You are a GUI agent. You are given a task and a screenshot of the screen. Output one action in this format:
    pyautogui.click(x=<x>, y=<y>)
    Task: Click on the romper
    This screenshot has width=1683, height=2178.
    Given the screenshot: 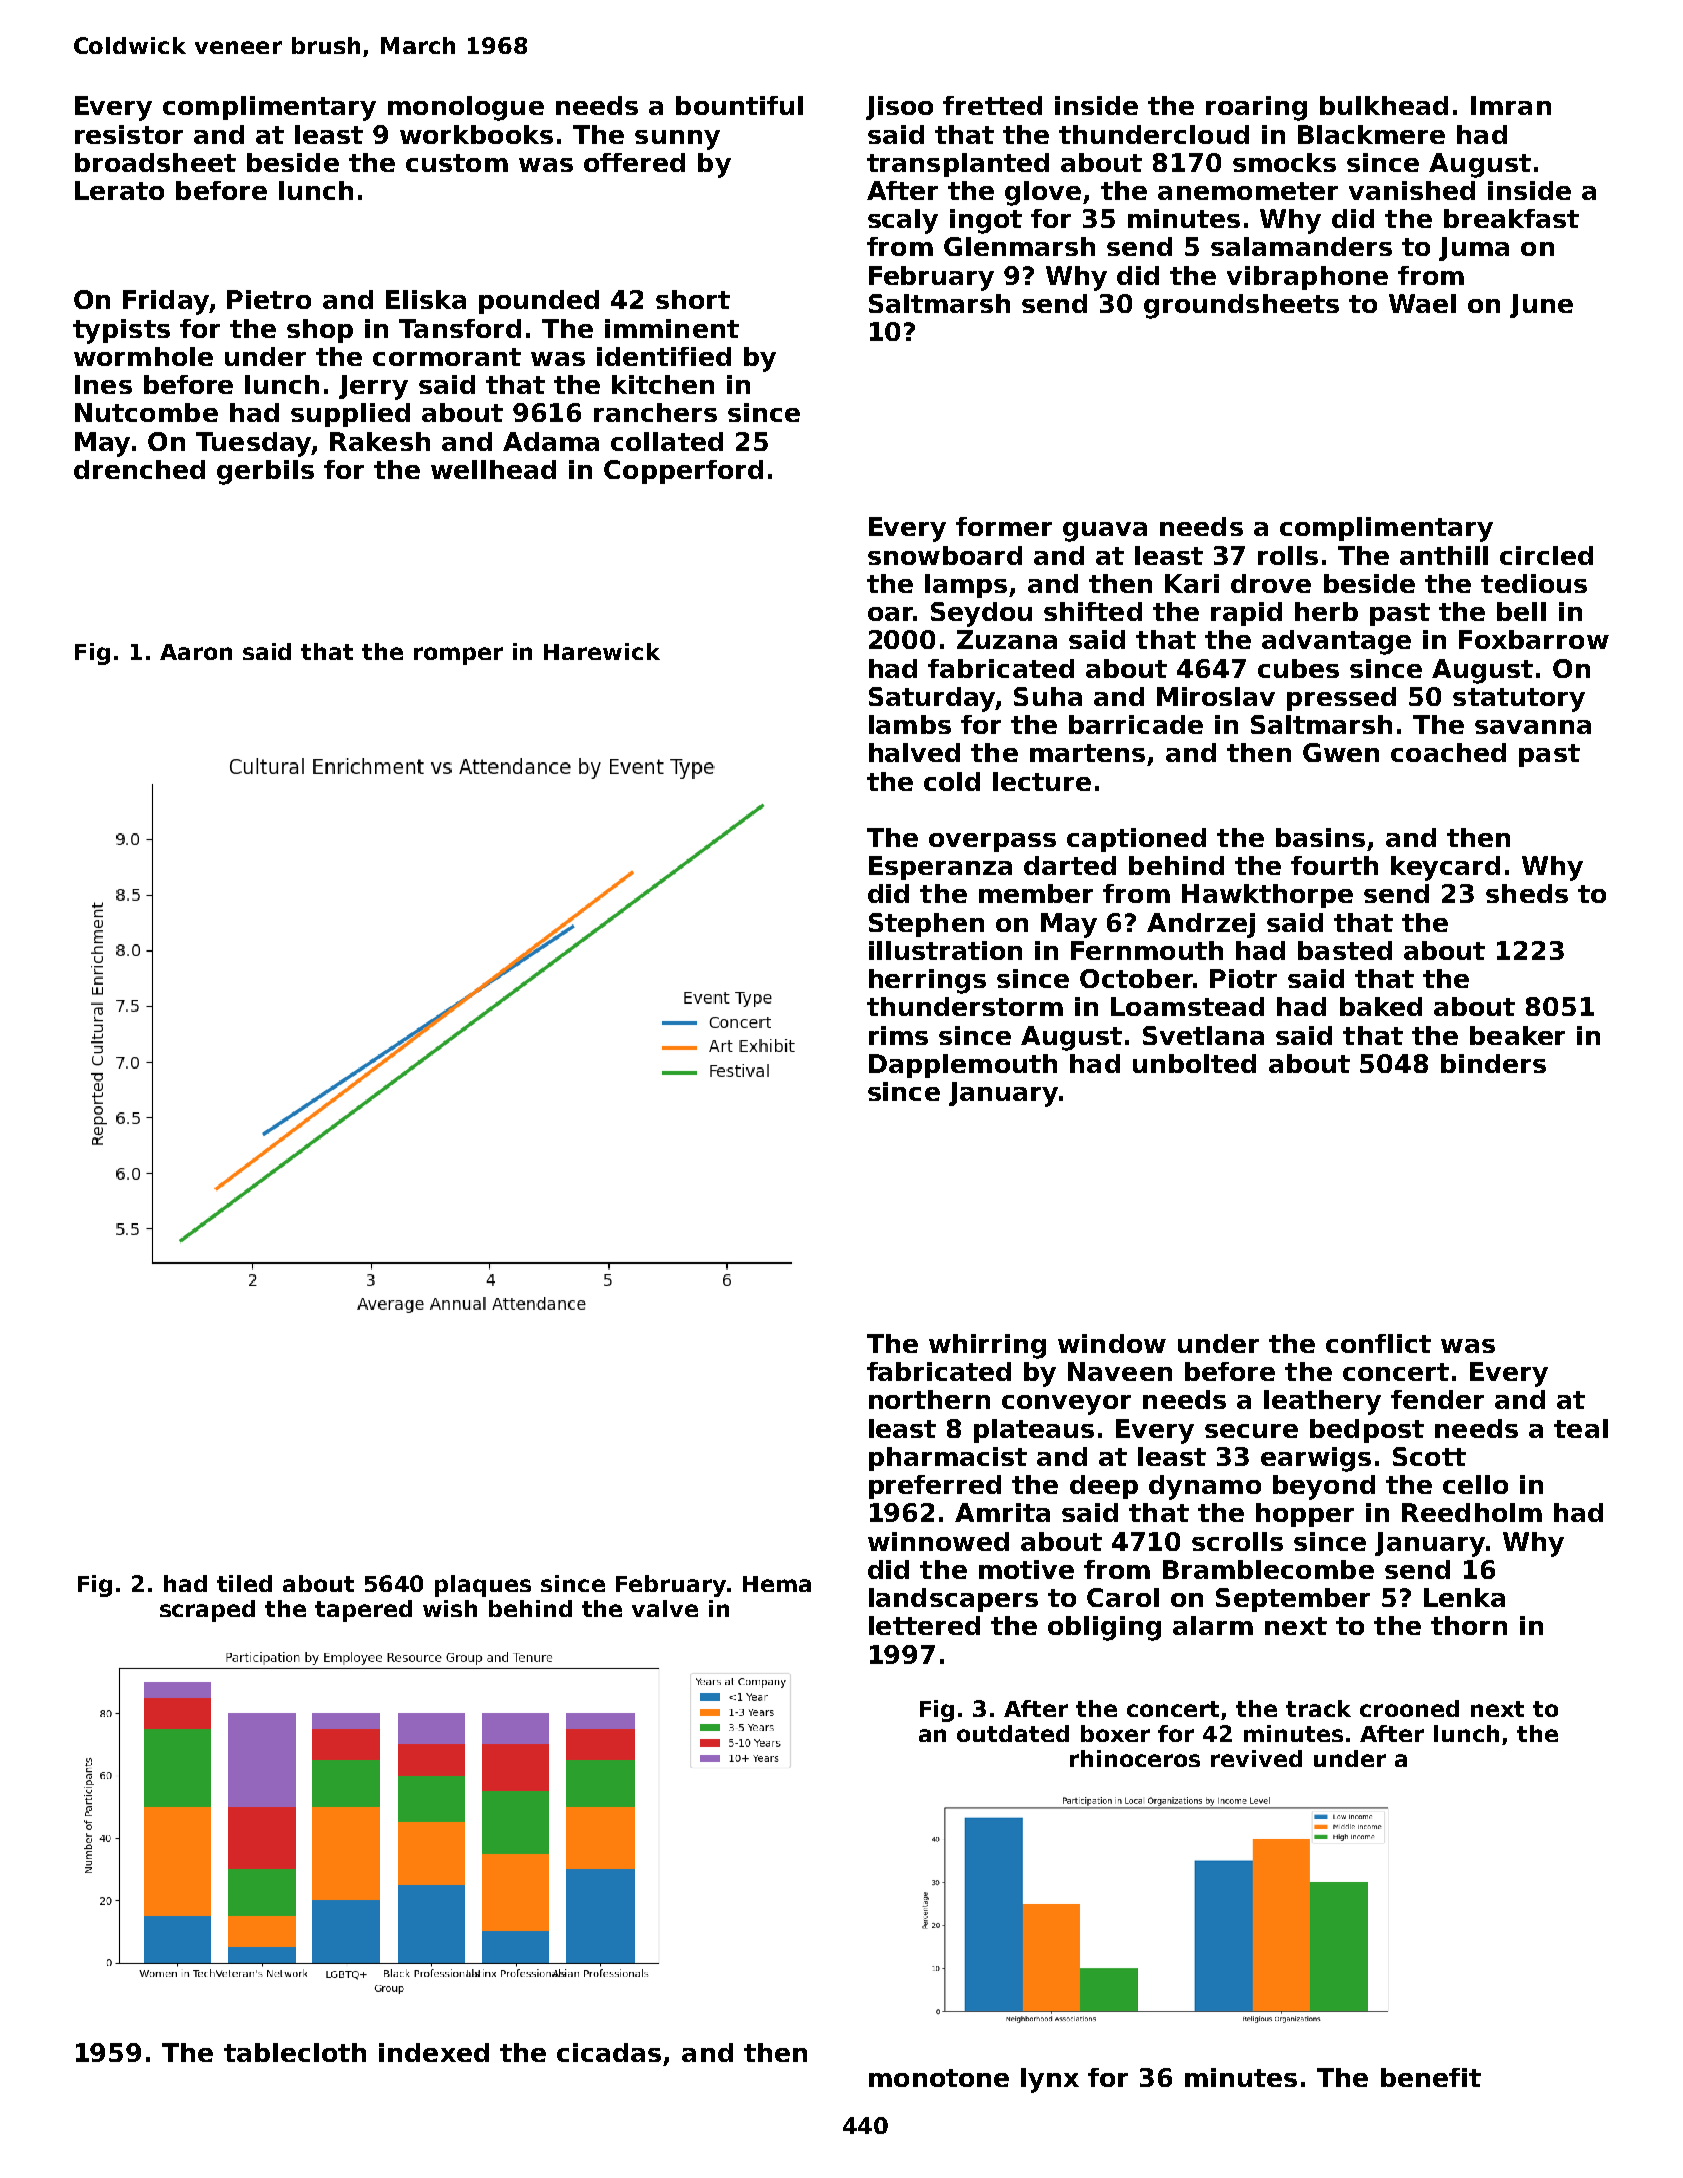 What is the action you would take?
    pyautogui.click(x=458, y=656)
